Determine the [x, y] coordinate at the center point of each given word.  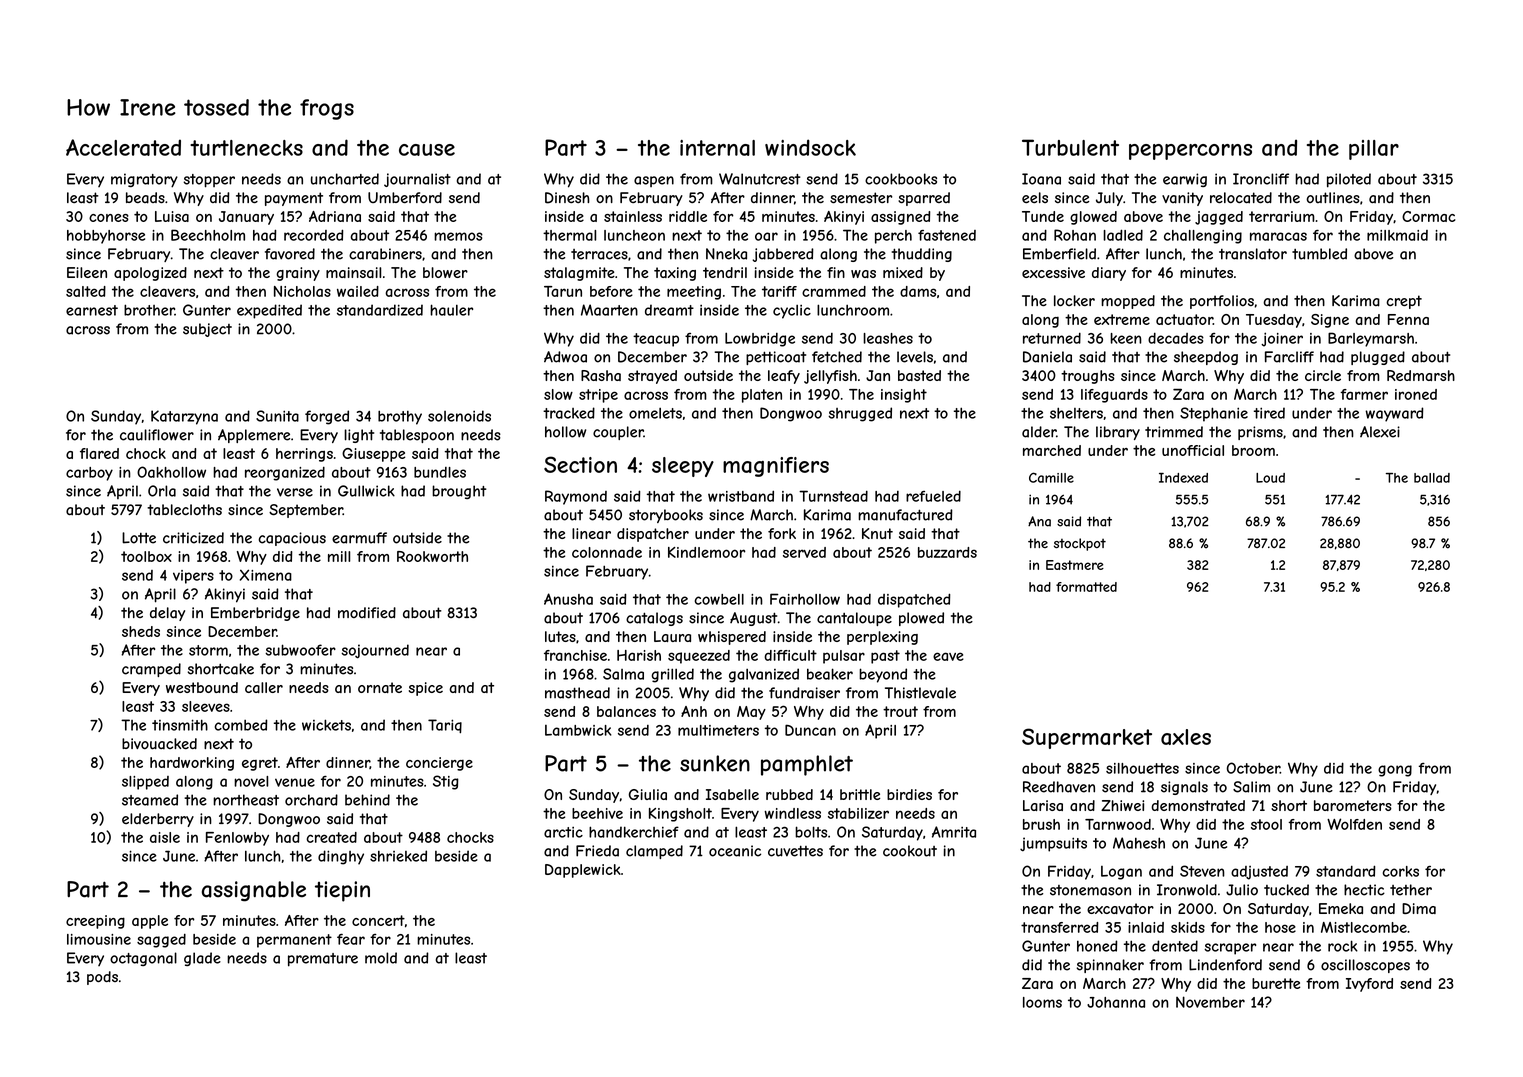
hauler [451, 310]
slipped [145, 783]
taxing [675, 274]
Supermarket [1087, 738]
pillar [1374, 150]
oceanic [735, 851]
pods [102, 978]
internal [717, 148]
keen [1126, 338]
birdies [909, 794]
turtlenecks [246, 148]
